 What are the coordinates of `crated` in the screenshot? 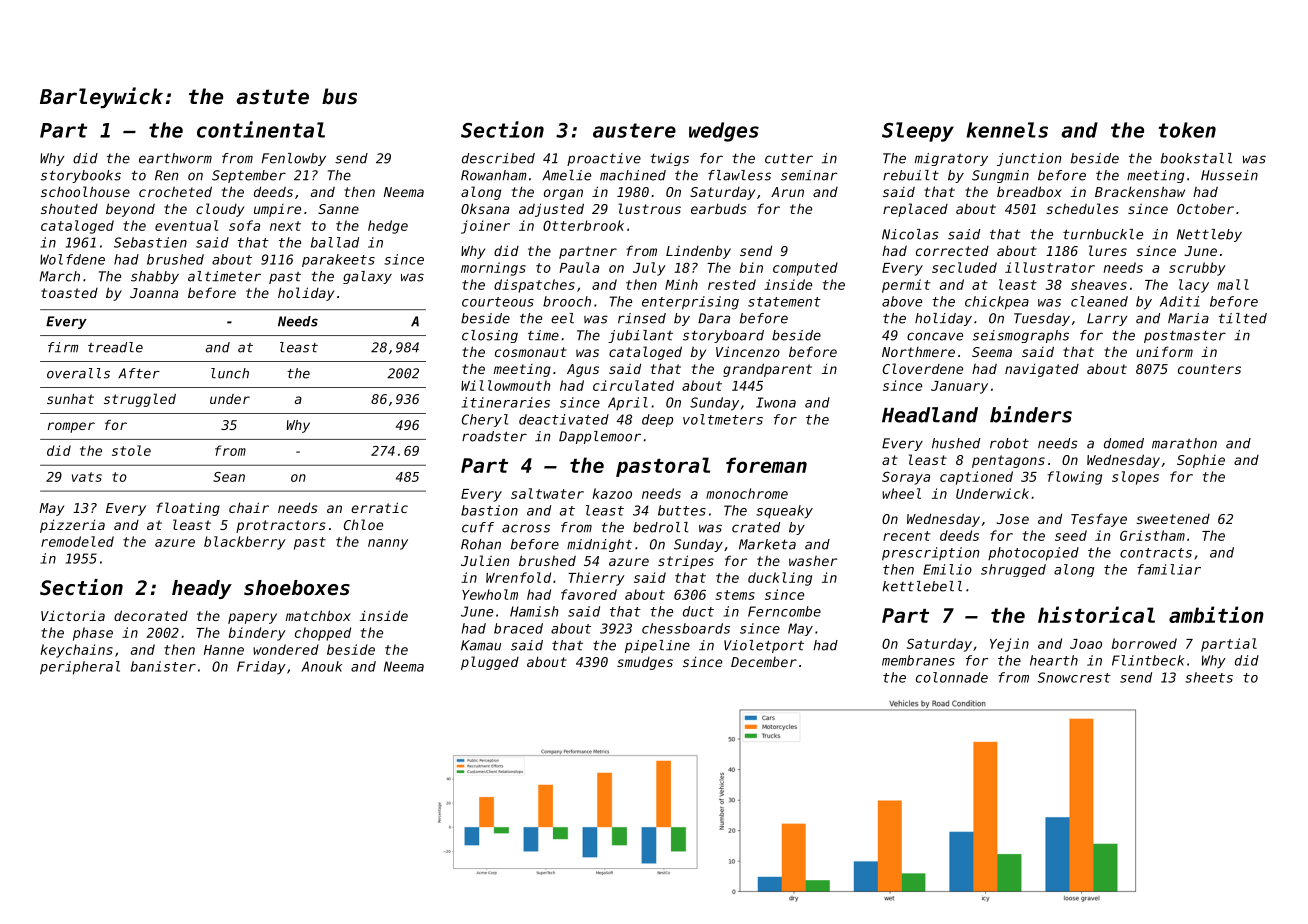 It's located at (756, 527).
